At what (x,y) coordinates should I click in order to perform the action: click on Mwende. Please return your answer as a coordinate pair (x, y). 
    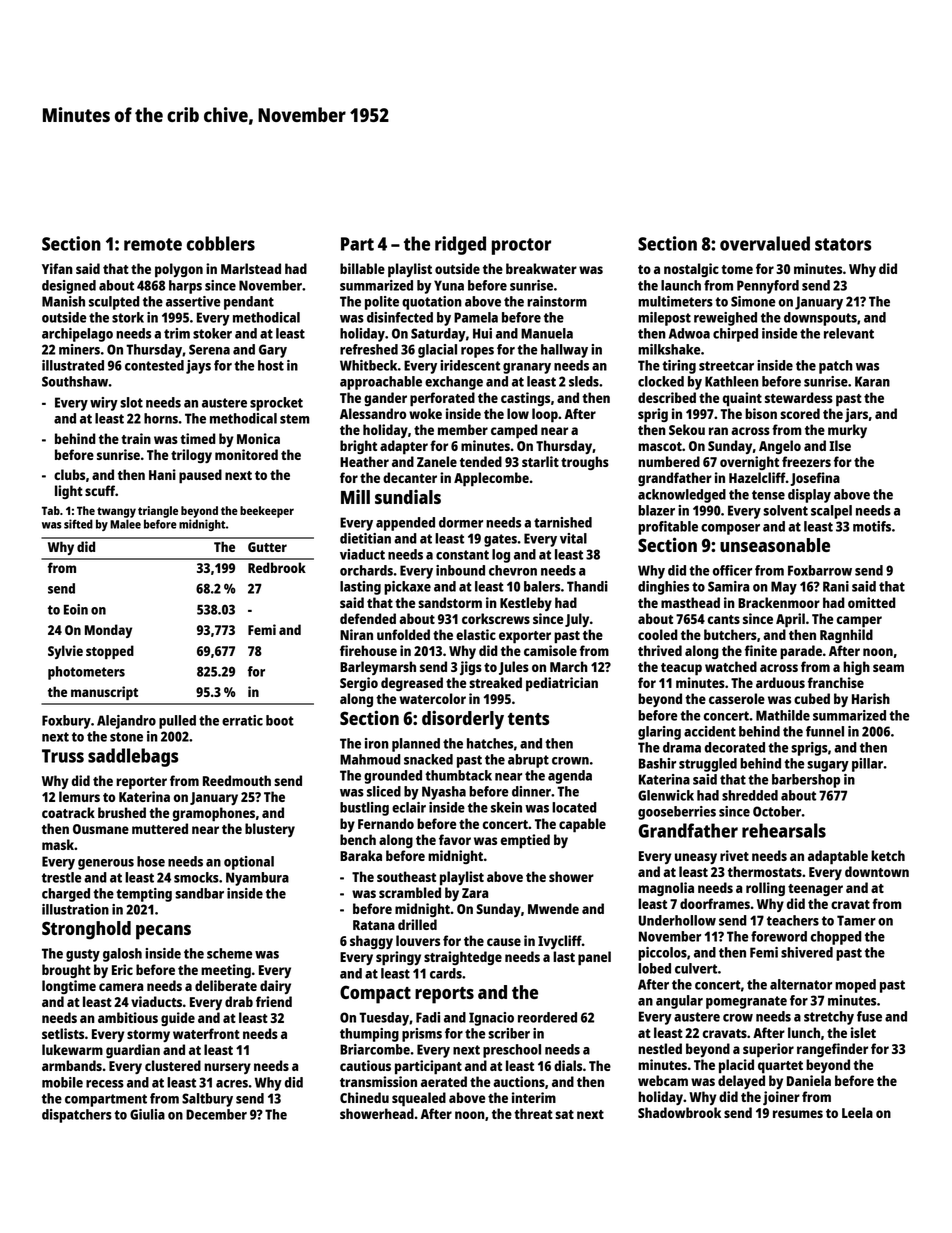
    Looking at the image, I should click on (553, 908).
